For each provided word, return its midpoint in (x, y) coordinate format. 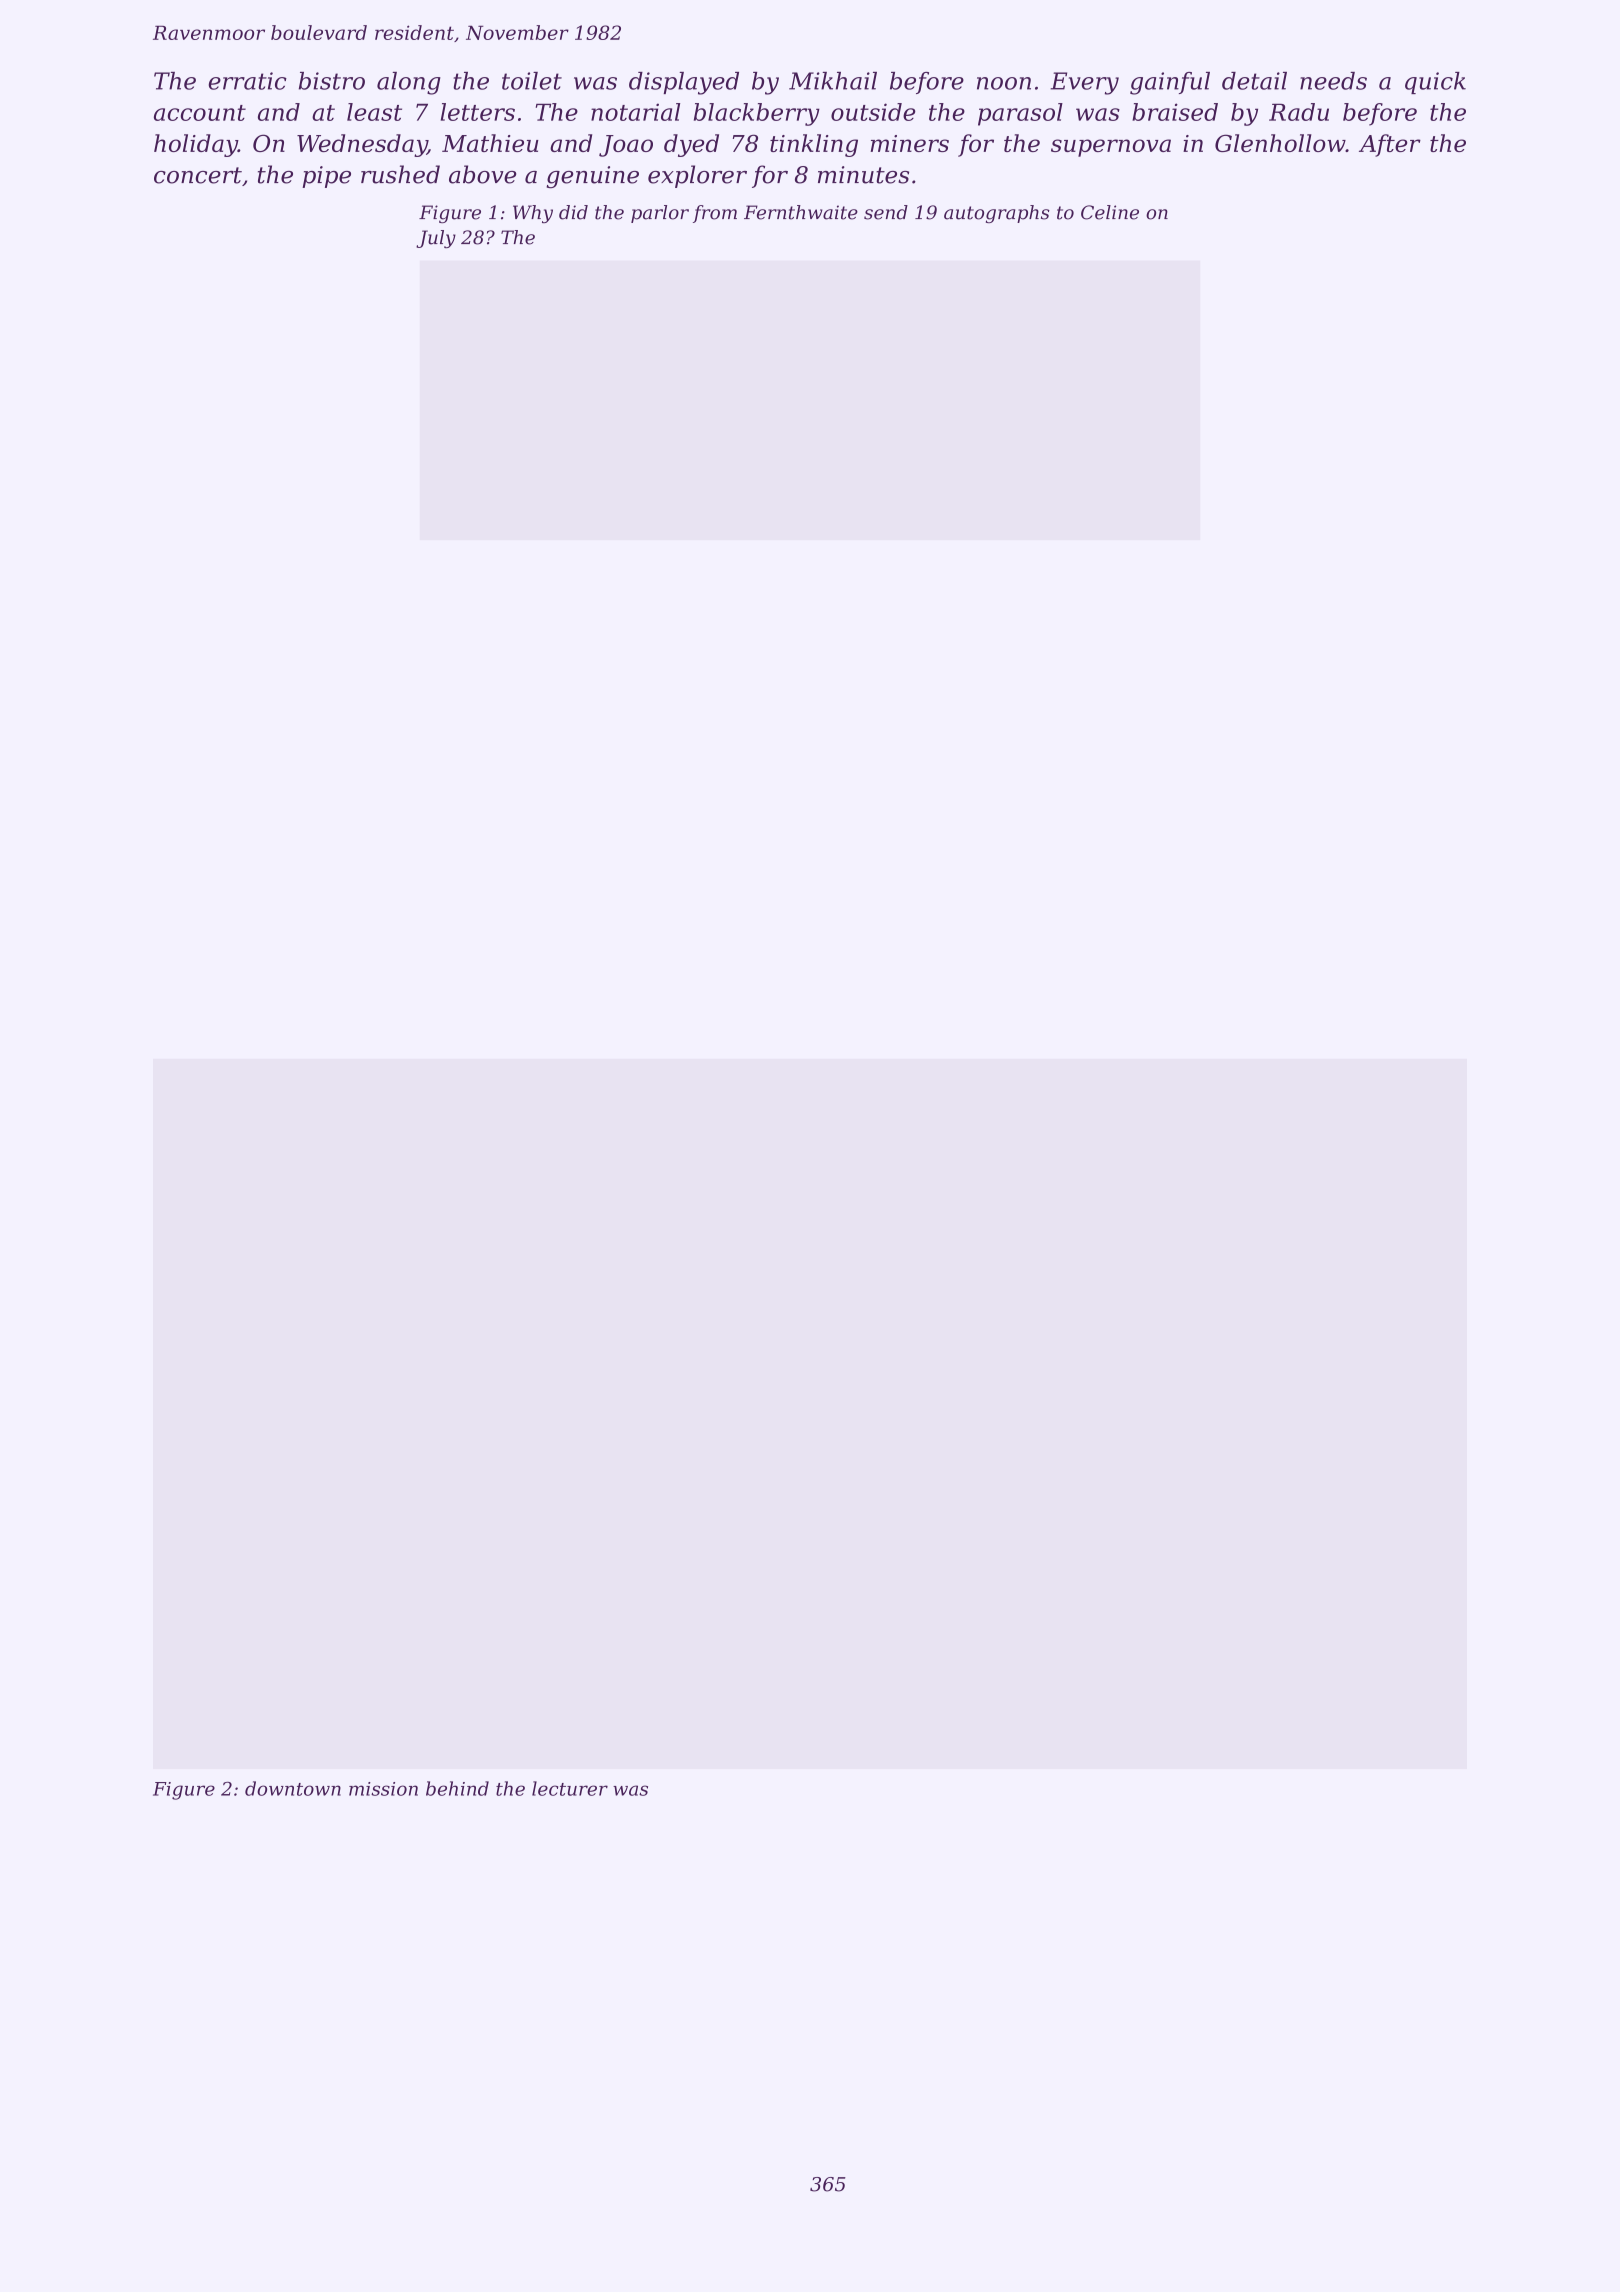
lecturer (570, 1788)
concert (198, 175)
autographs (997, 214)
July (436, 239)
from (715, 214)
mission (383, 1789)
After (1390, 145)
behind (457, 1788)
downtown (293, 1788)
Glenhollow (1280, 143)
